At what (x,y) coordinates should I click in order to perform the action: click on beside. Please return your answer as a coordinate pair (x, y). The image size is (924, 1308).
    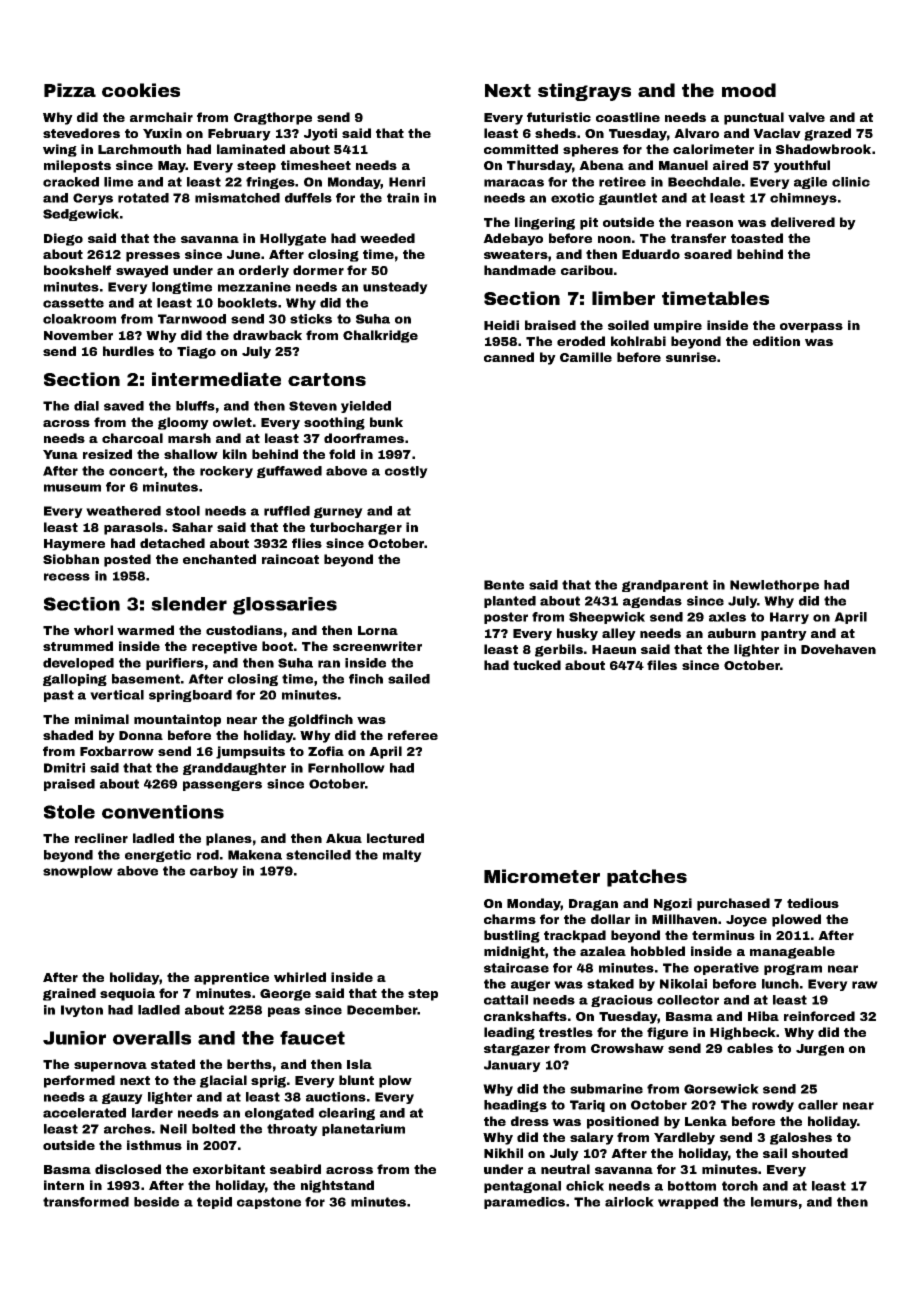
    Looking at the image, I should click on (156, 1202).
